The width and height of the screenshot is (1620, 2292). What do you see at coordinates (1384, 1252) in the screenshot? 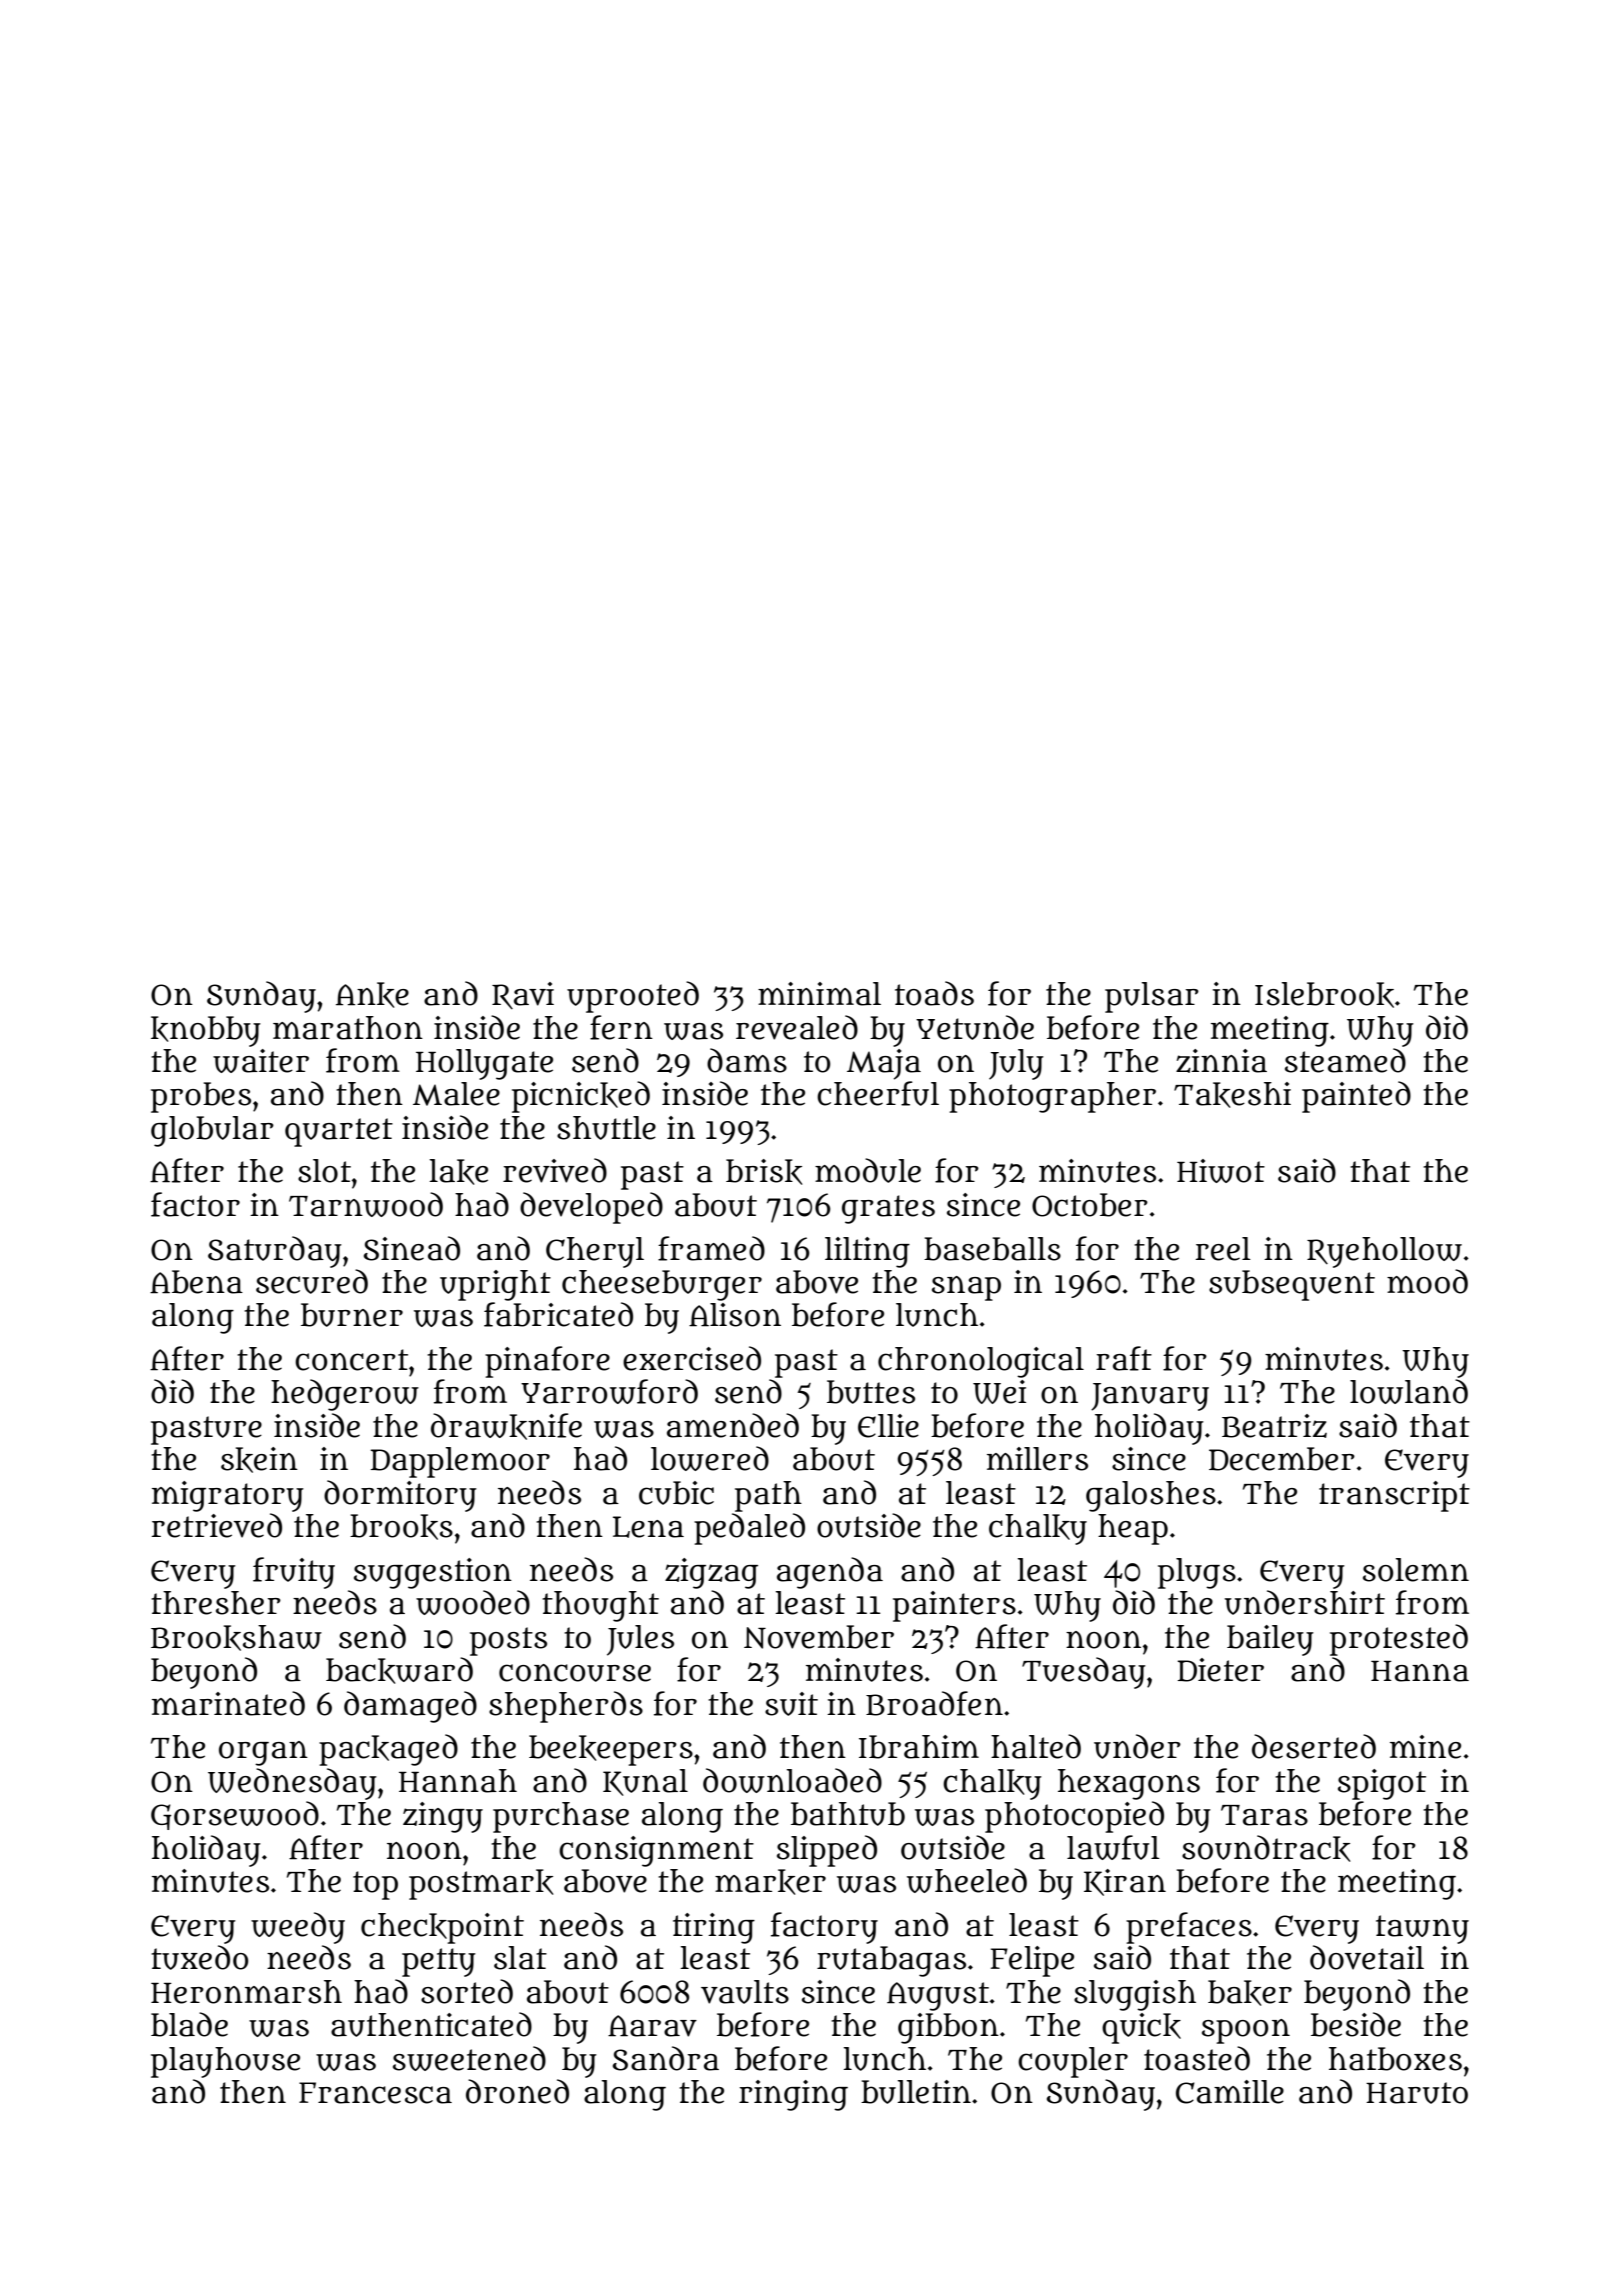
I see `Ryehollow` at bounding box center [1384, 1252].
